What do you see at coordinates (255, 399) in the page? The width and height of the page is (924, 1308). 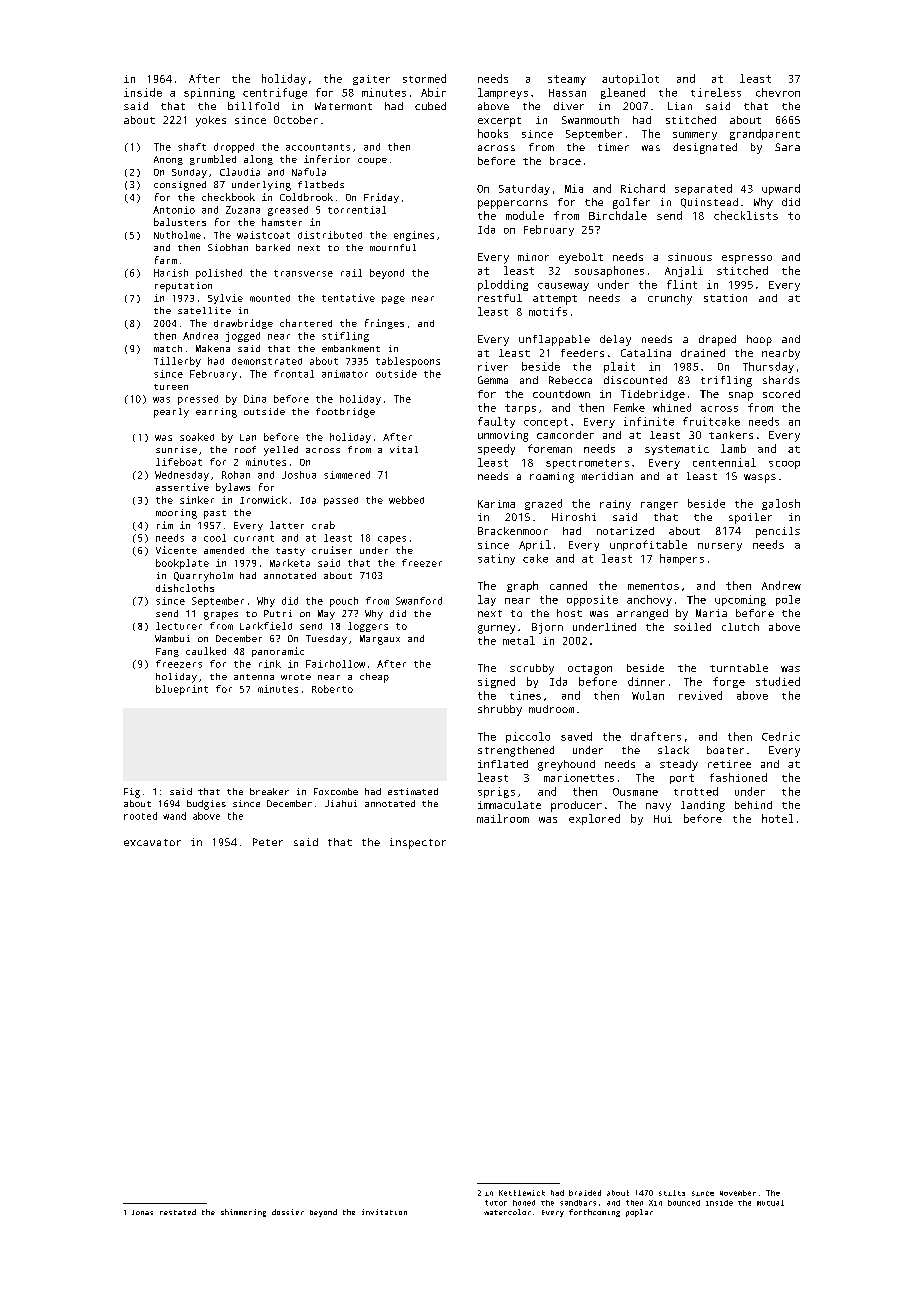 I see `Dina` at bounding box center [255, 399].
